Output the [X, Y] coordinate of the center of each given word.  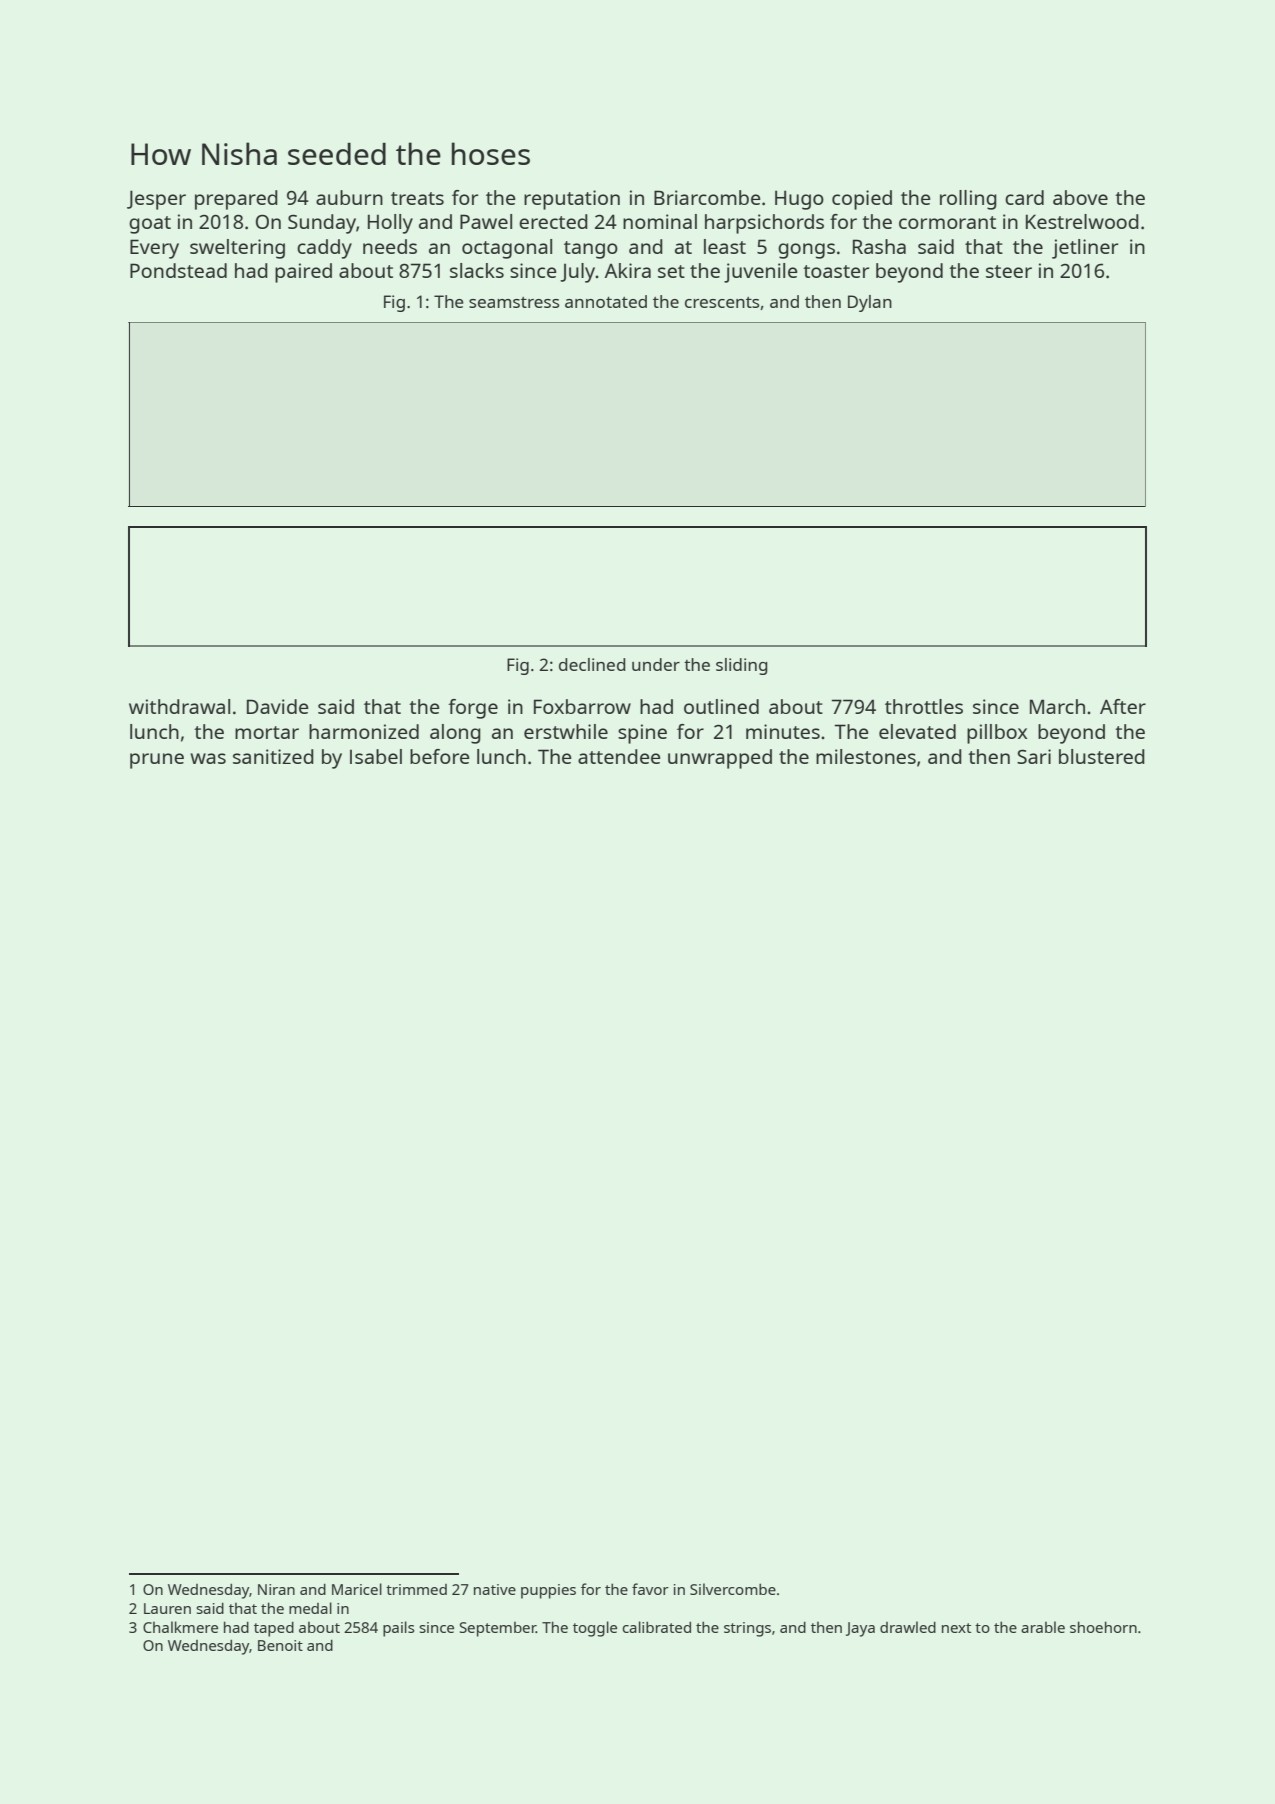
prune [157, 761]
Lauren [167, 1608]
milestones [866, 756]
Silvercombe [733, 1589]
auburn [349, 197]
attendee [619, 756]
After [1123, 706]
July [578, 273]
